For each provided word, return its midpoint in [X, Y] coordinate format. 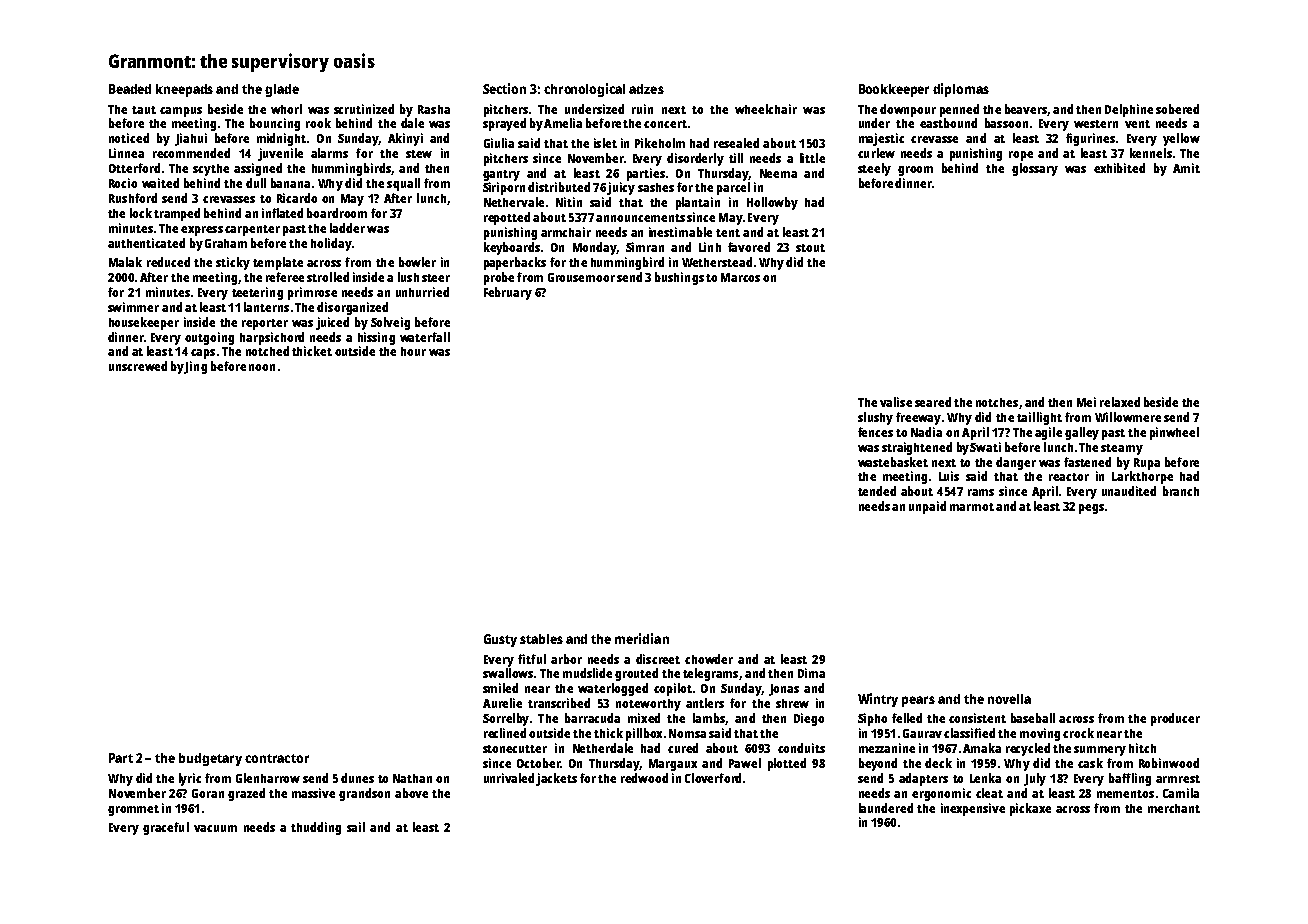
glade [282, 90]
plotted [787, 764]
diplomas [961, 90]
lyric [190, 779]
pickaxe [1030, 809]
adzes [646, 89]
